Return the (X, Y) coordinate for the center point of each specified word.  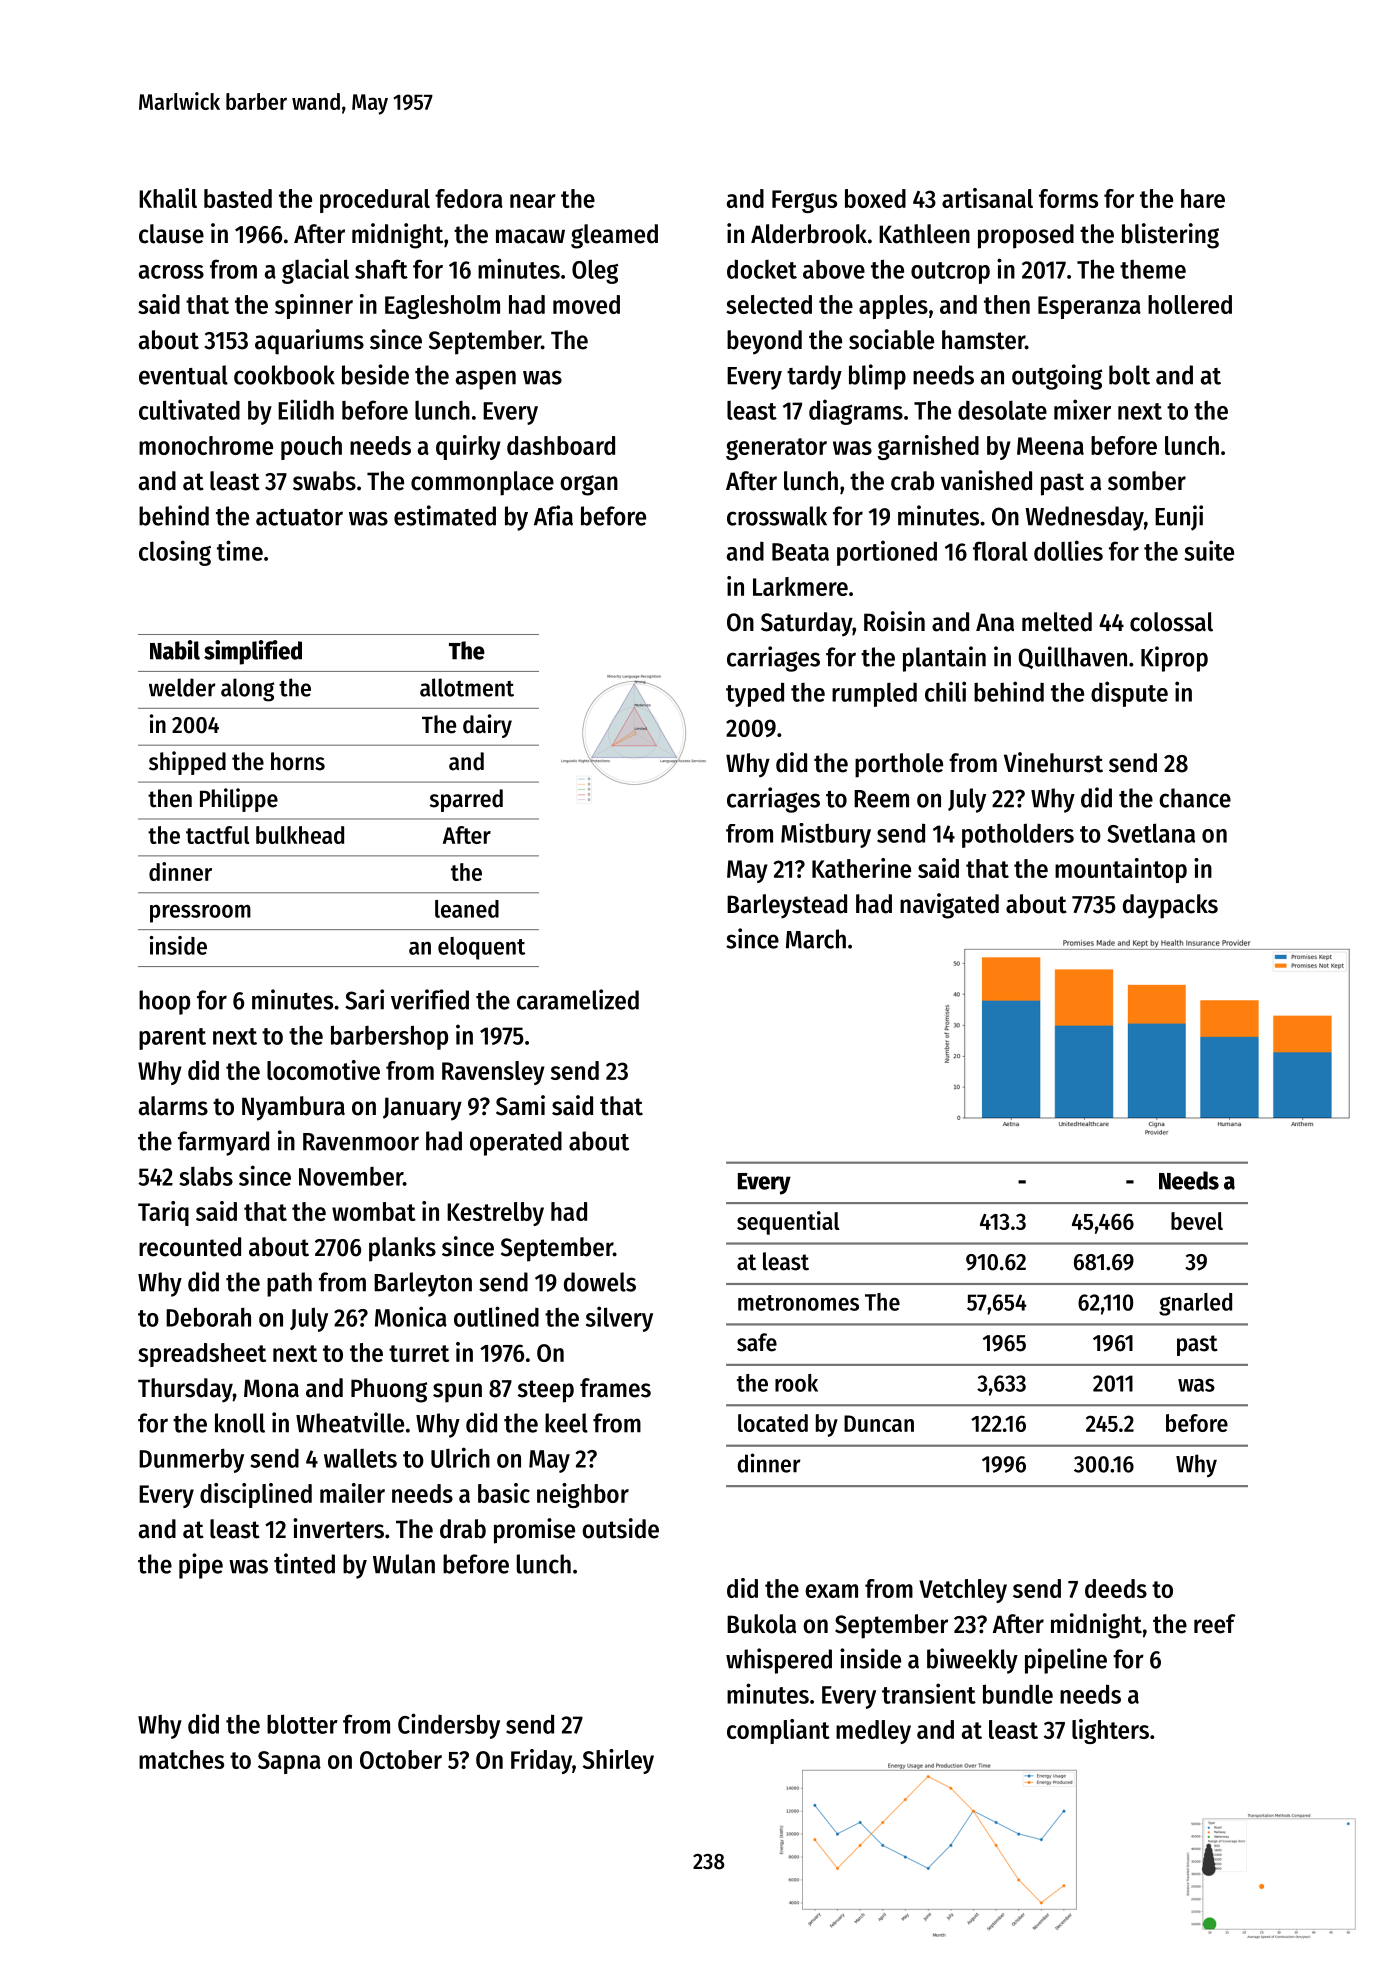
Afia (553, 515)
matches (181, 1759)
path (289, 1284)
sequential (788, 1223)
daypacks (1170, 906)
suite (1209, 550)
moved (586, 304)
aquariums (309, 342)
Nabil (175, 650)
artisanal (987, 198)
